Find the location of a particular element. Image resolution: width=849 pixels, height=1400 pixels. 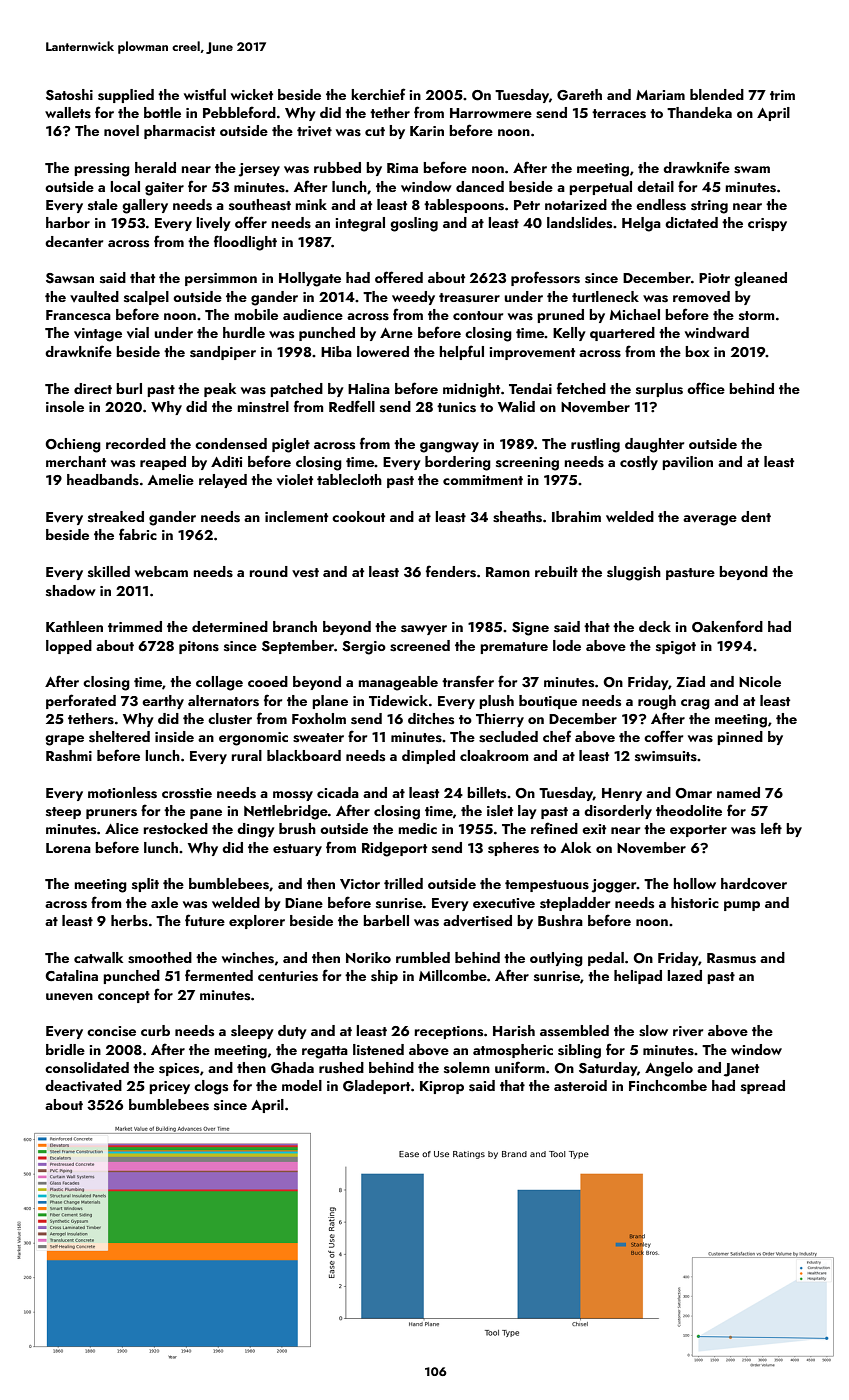

lowered is located at coordinates (383, 351).
